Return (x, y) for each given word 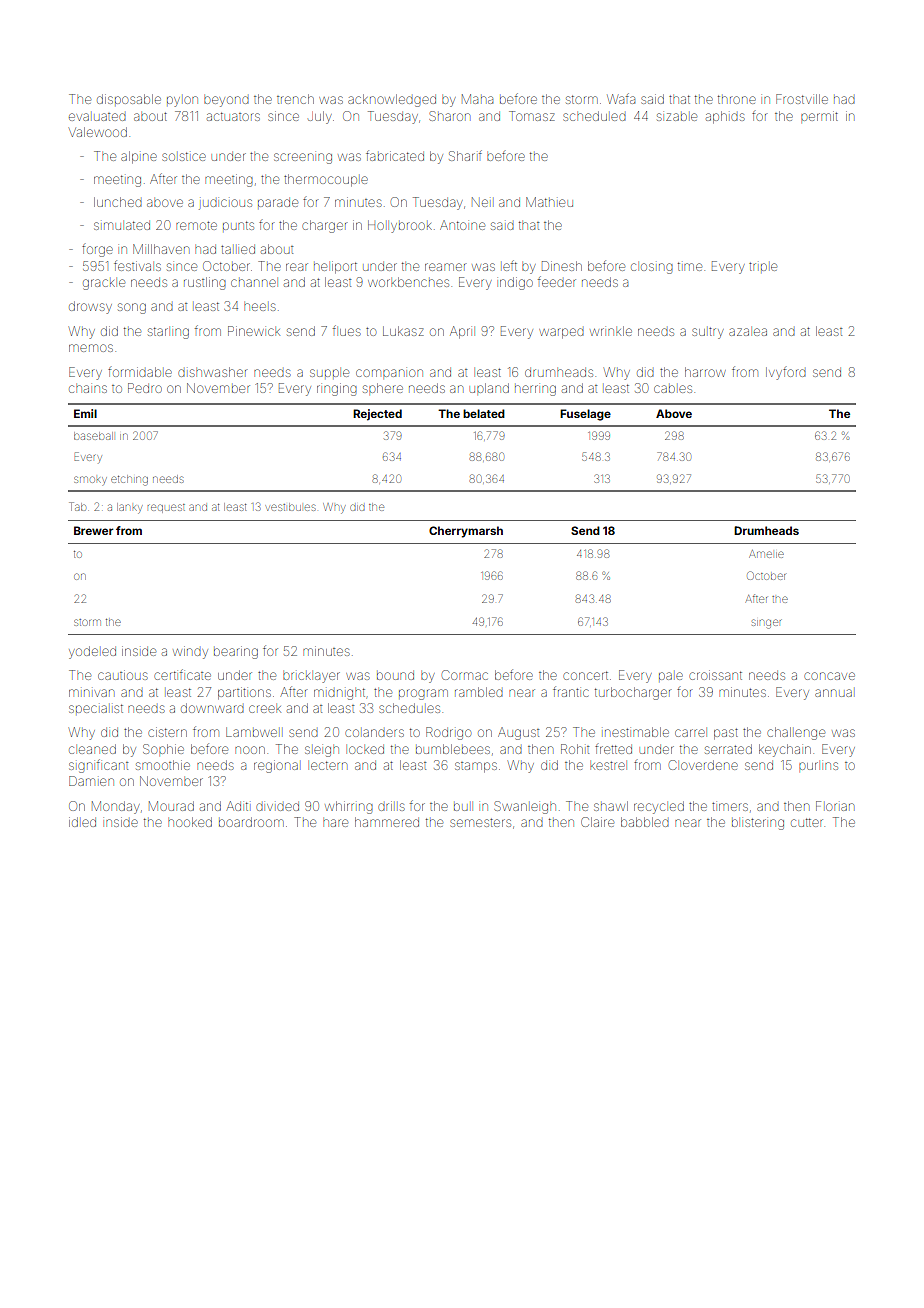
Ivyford (786, 373)
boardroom (251, 822)
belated (484, 413)
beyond (226, 101)
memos (91, 348)
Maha (477, 99)
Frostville (802, 99)
